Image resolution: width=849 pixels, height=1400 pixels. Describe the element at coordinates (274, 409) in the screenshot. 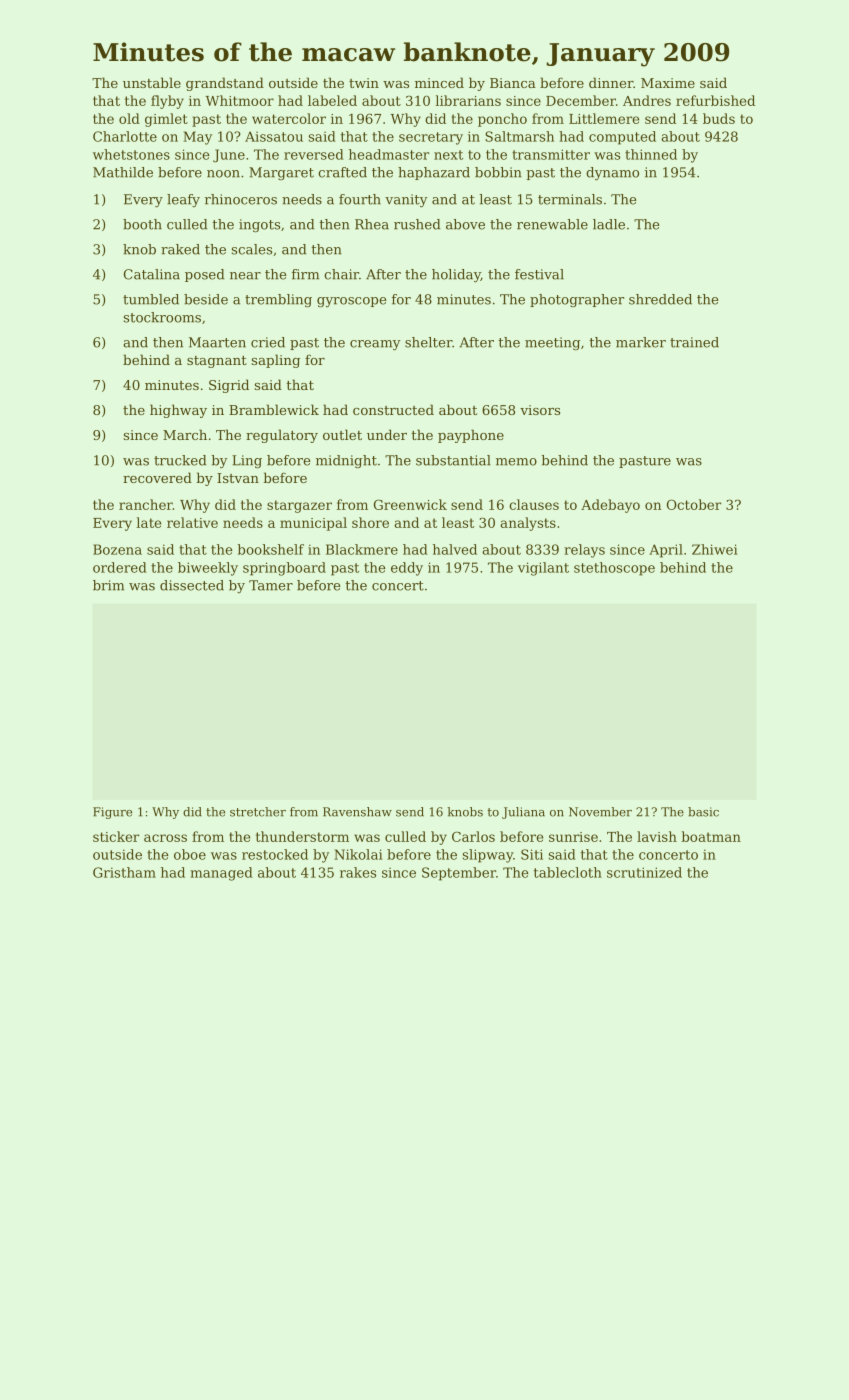

I see `Bramblewick` at that location.
